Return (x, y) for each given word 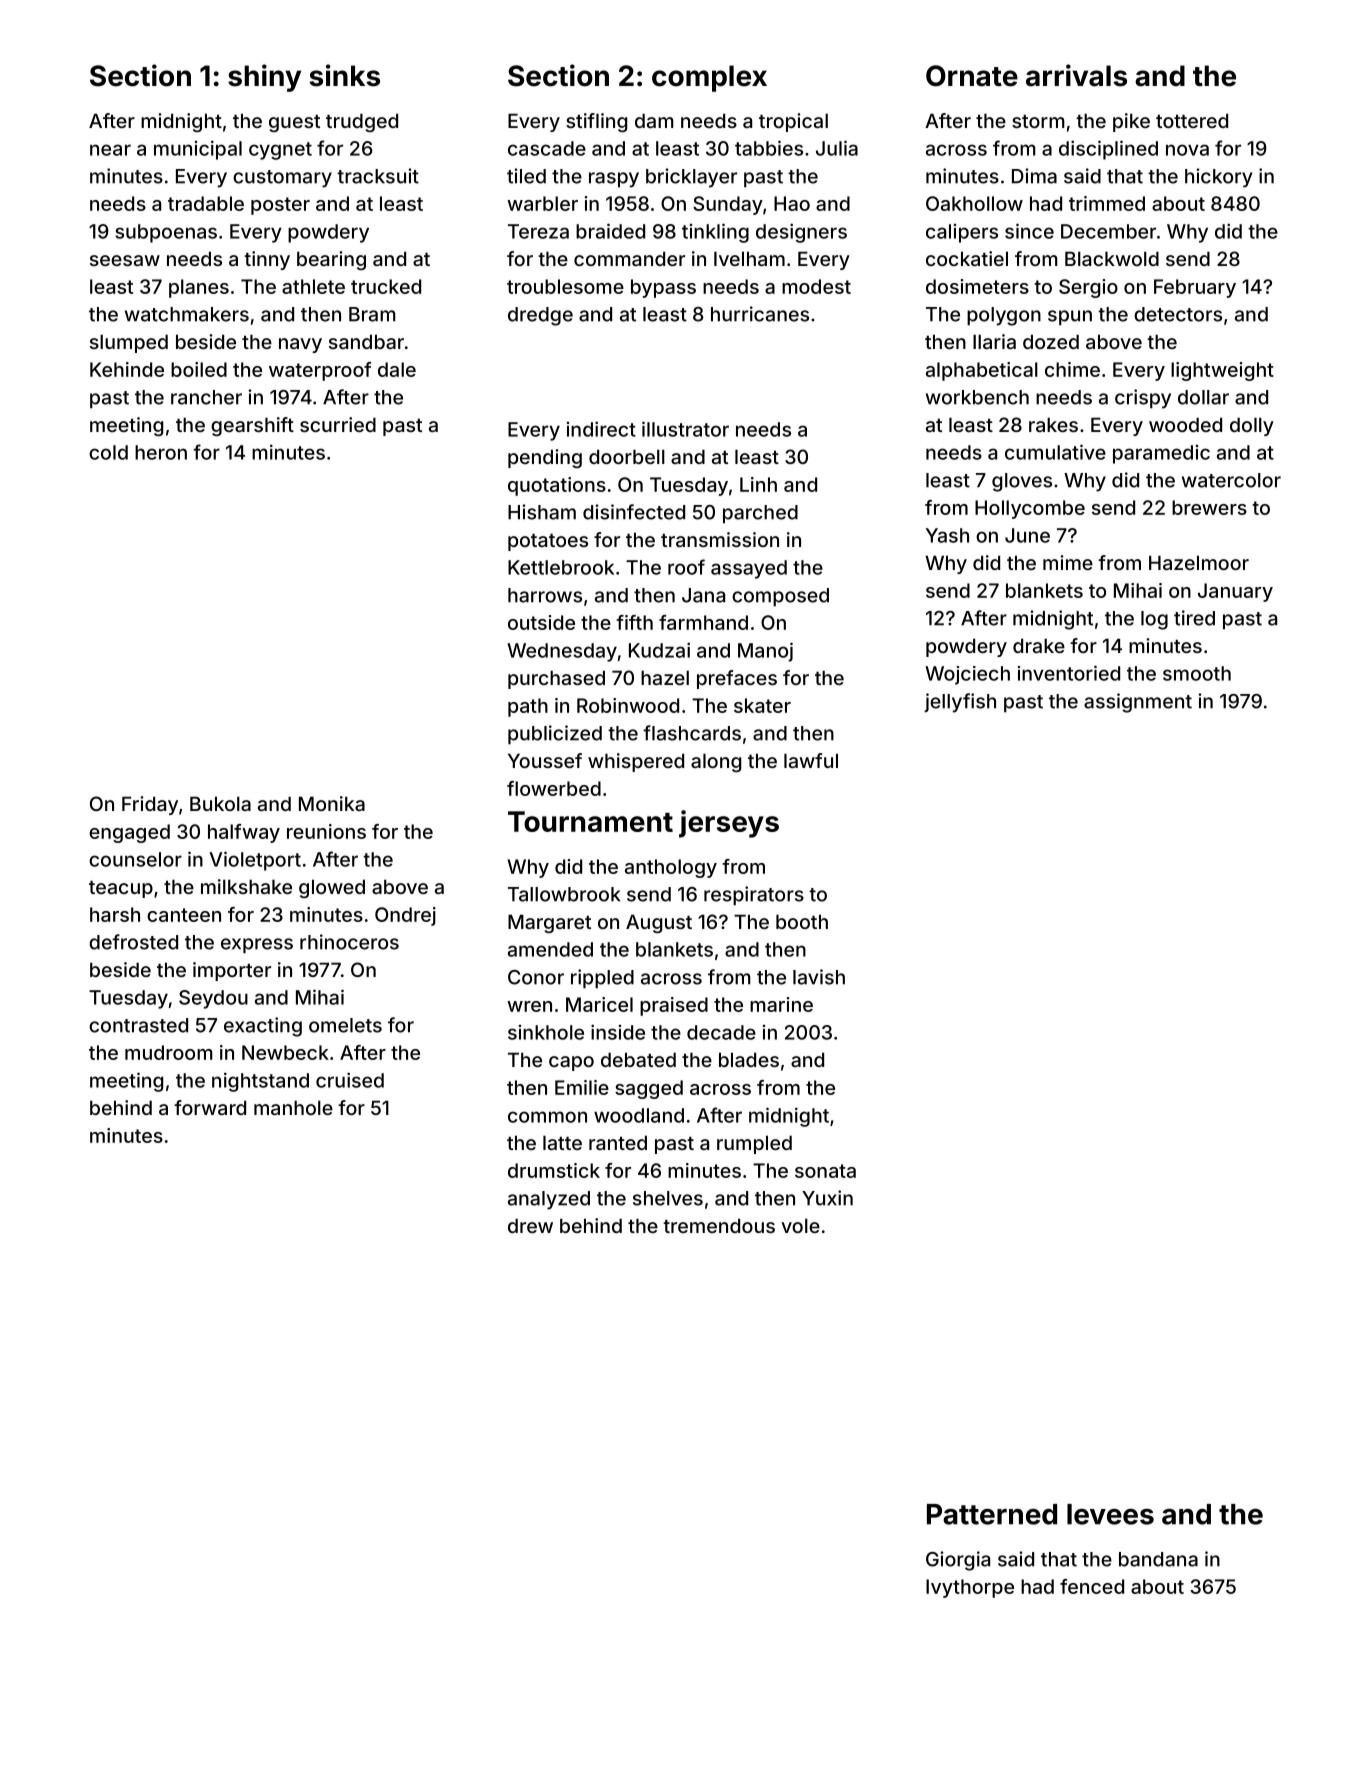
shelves (668, 1198)
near (110, 150)
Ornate (972, 76)
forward (210, 1107)
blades (749, 1059)
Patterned (992, 1514)
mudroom (169, 1052)
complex (709, 78)
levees (1110, 1514)
